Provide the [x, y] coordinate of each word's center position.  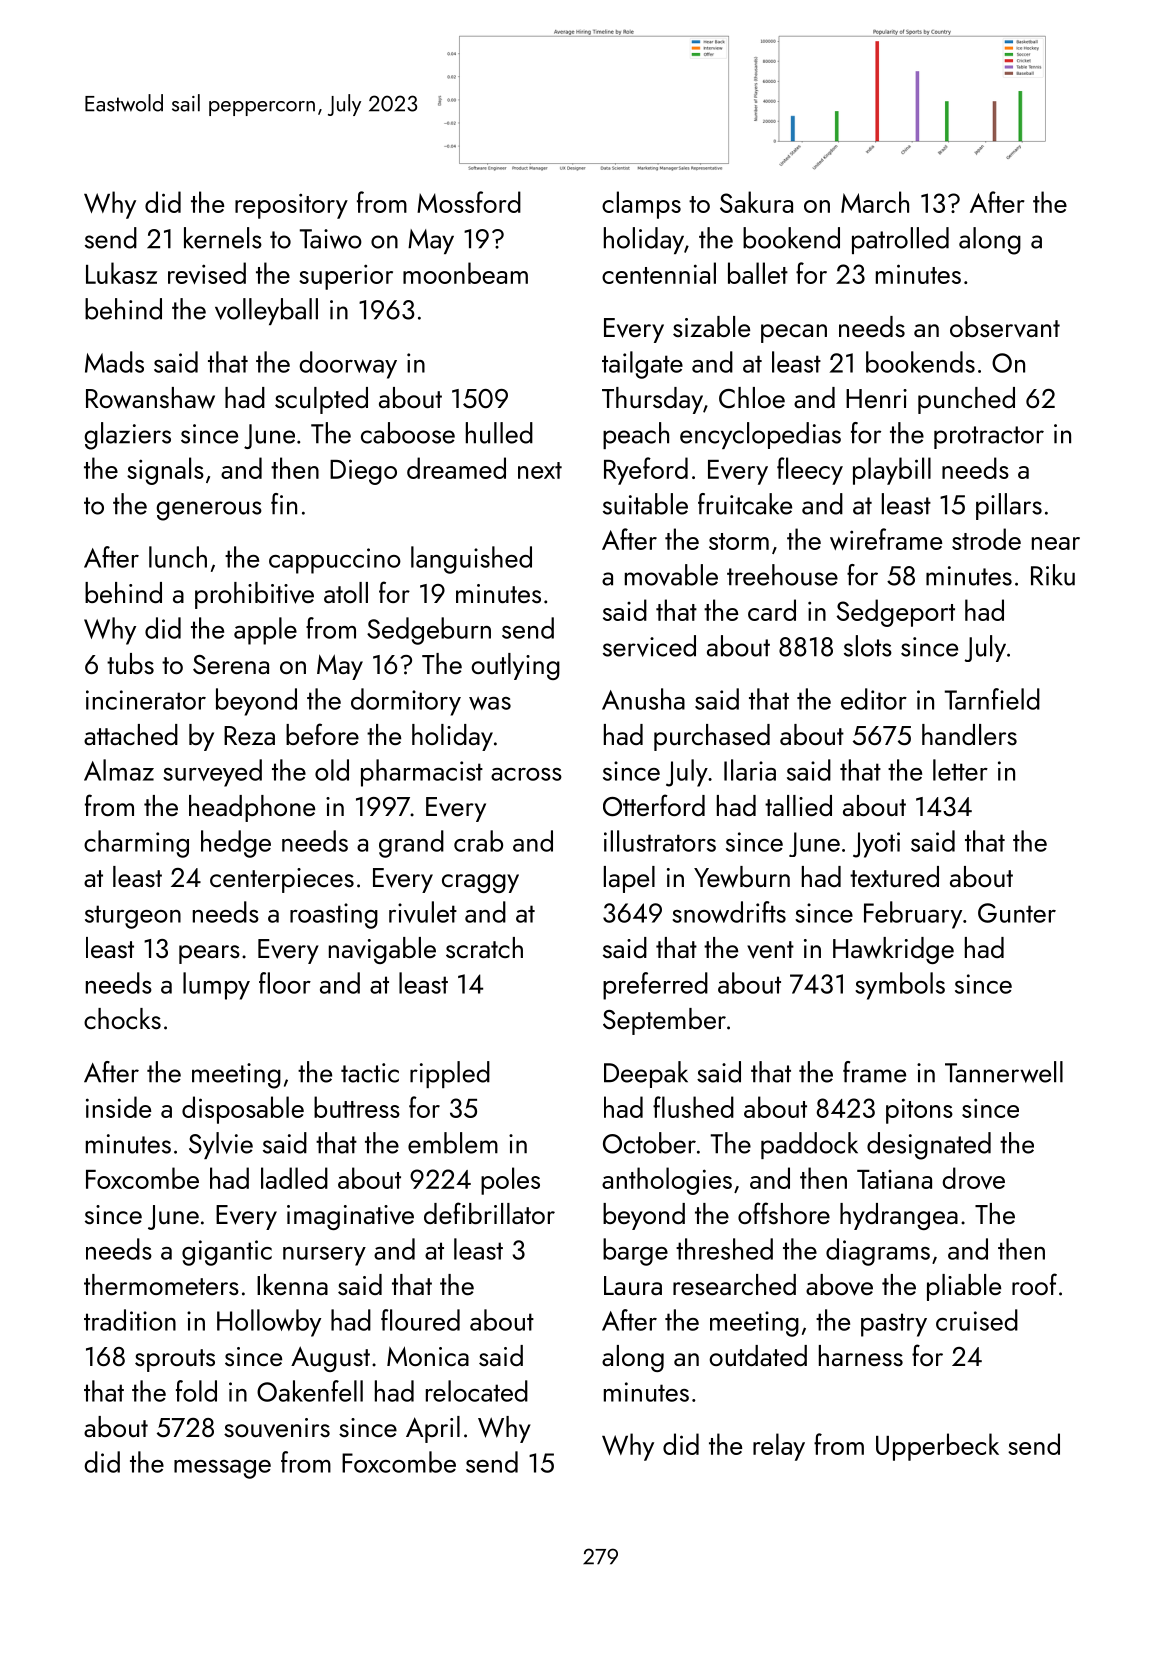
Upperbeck [937, 1447]
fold [196, 1391]
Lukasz [121, 273]
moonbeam [465, 273]
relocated [477, 1391]
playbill [892, 471]
